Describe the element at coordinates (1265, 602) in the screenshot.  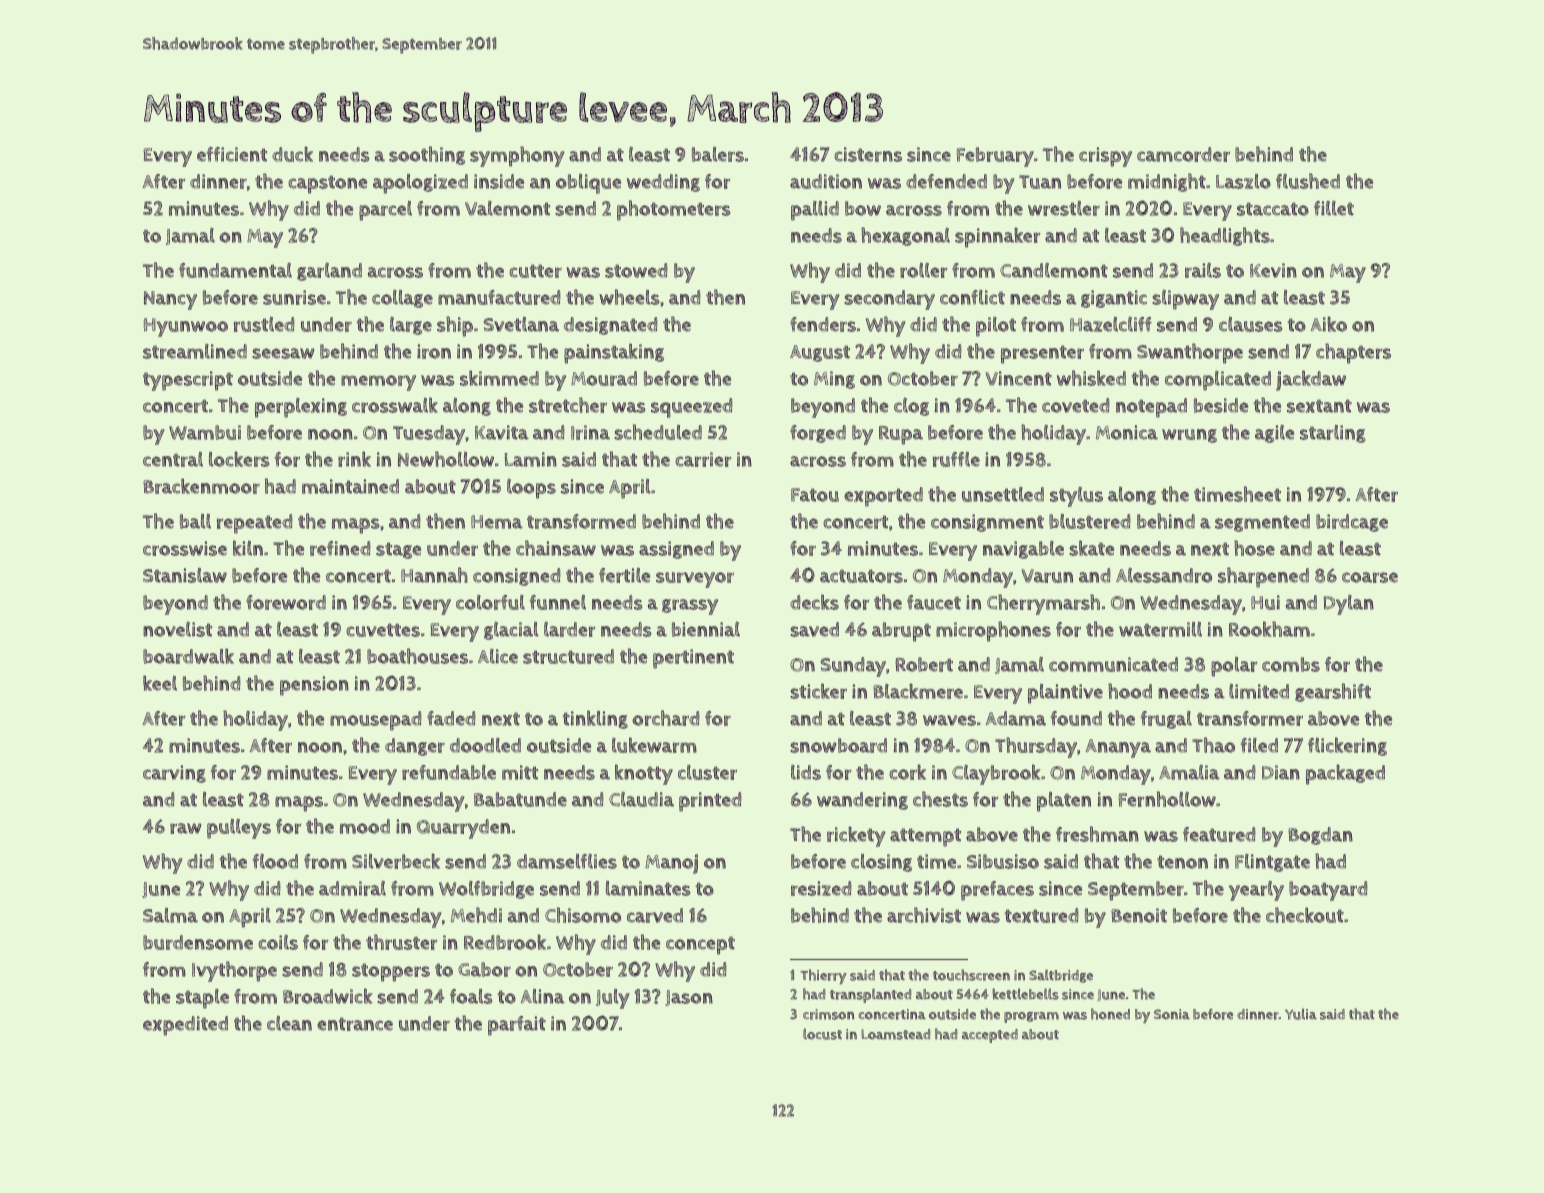
I see `Hui` at that location.
